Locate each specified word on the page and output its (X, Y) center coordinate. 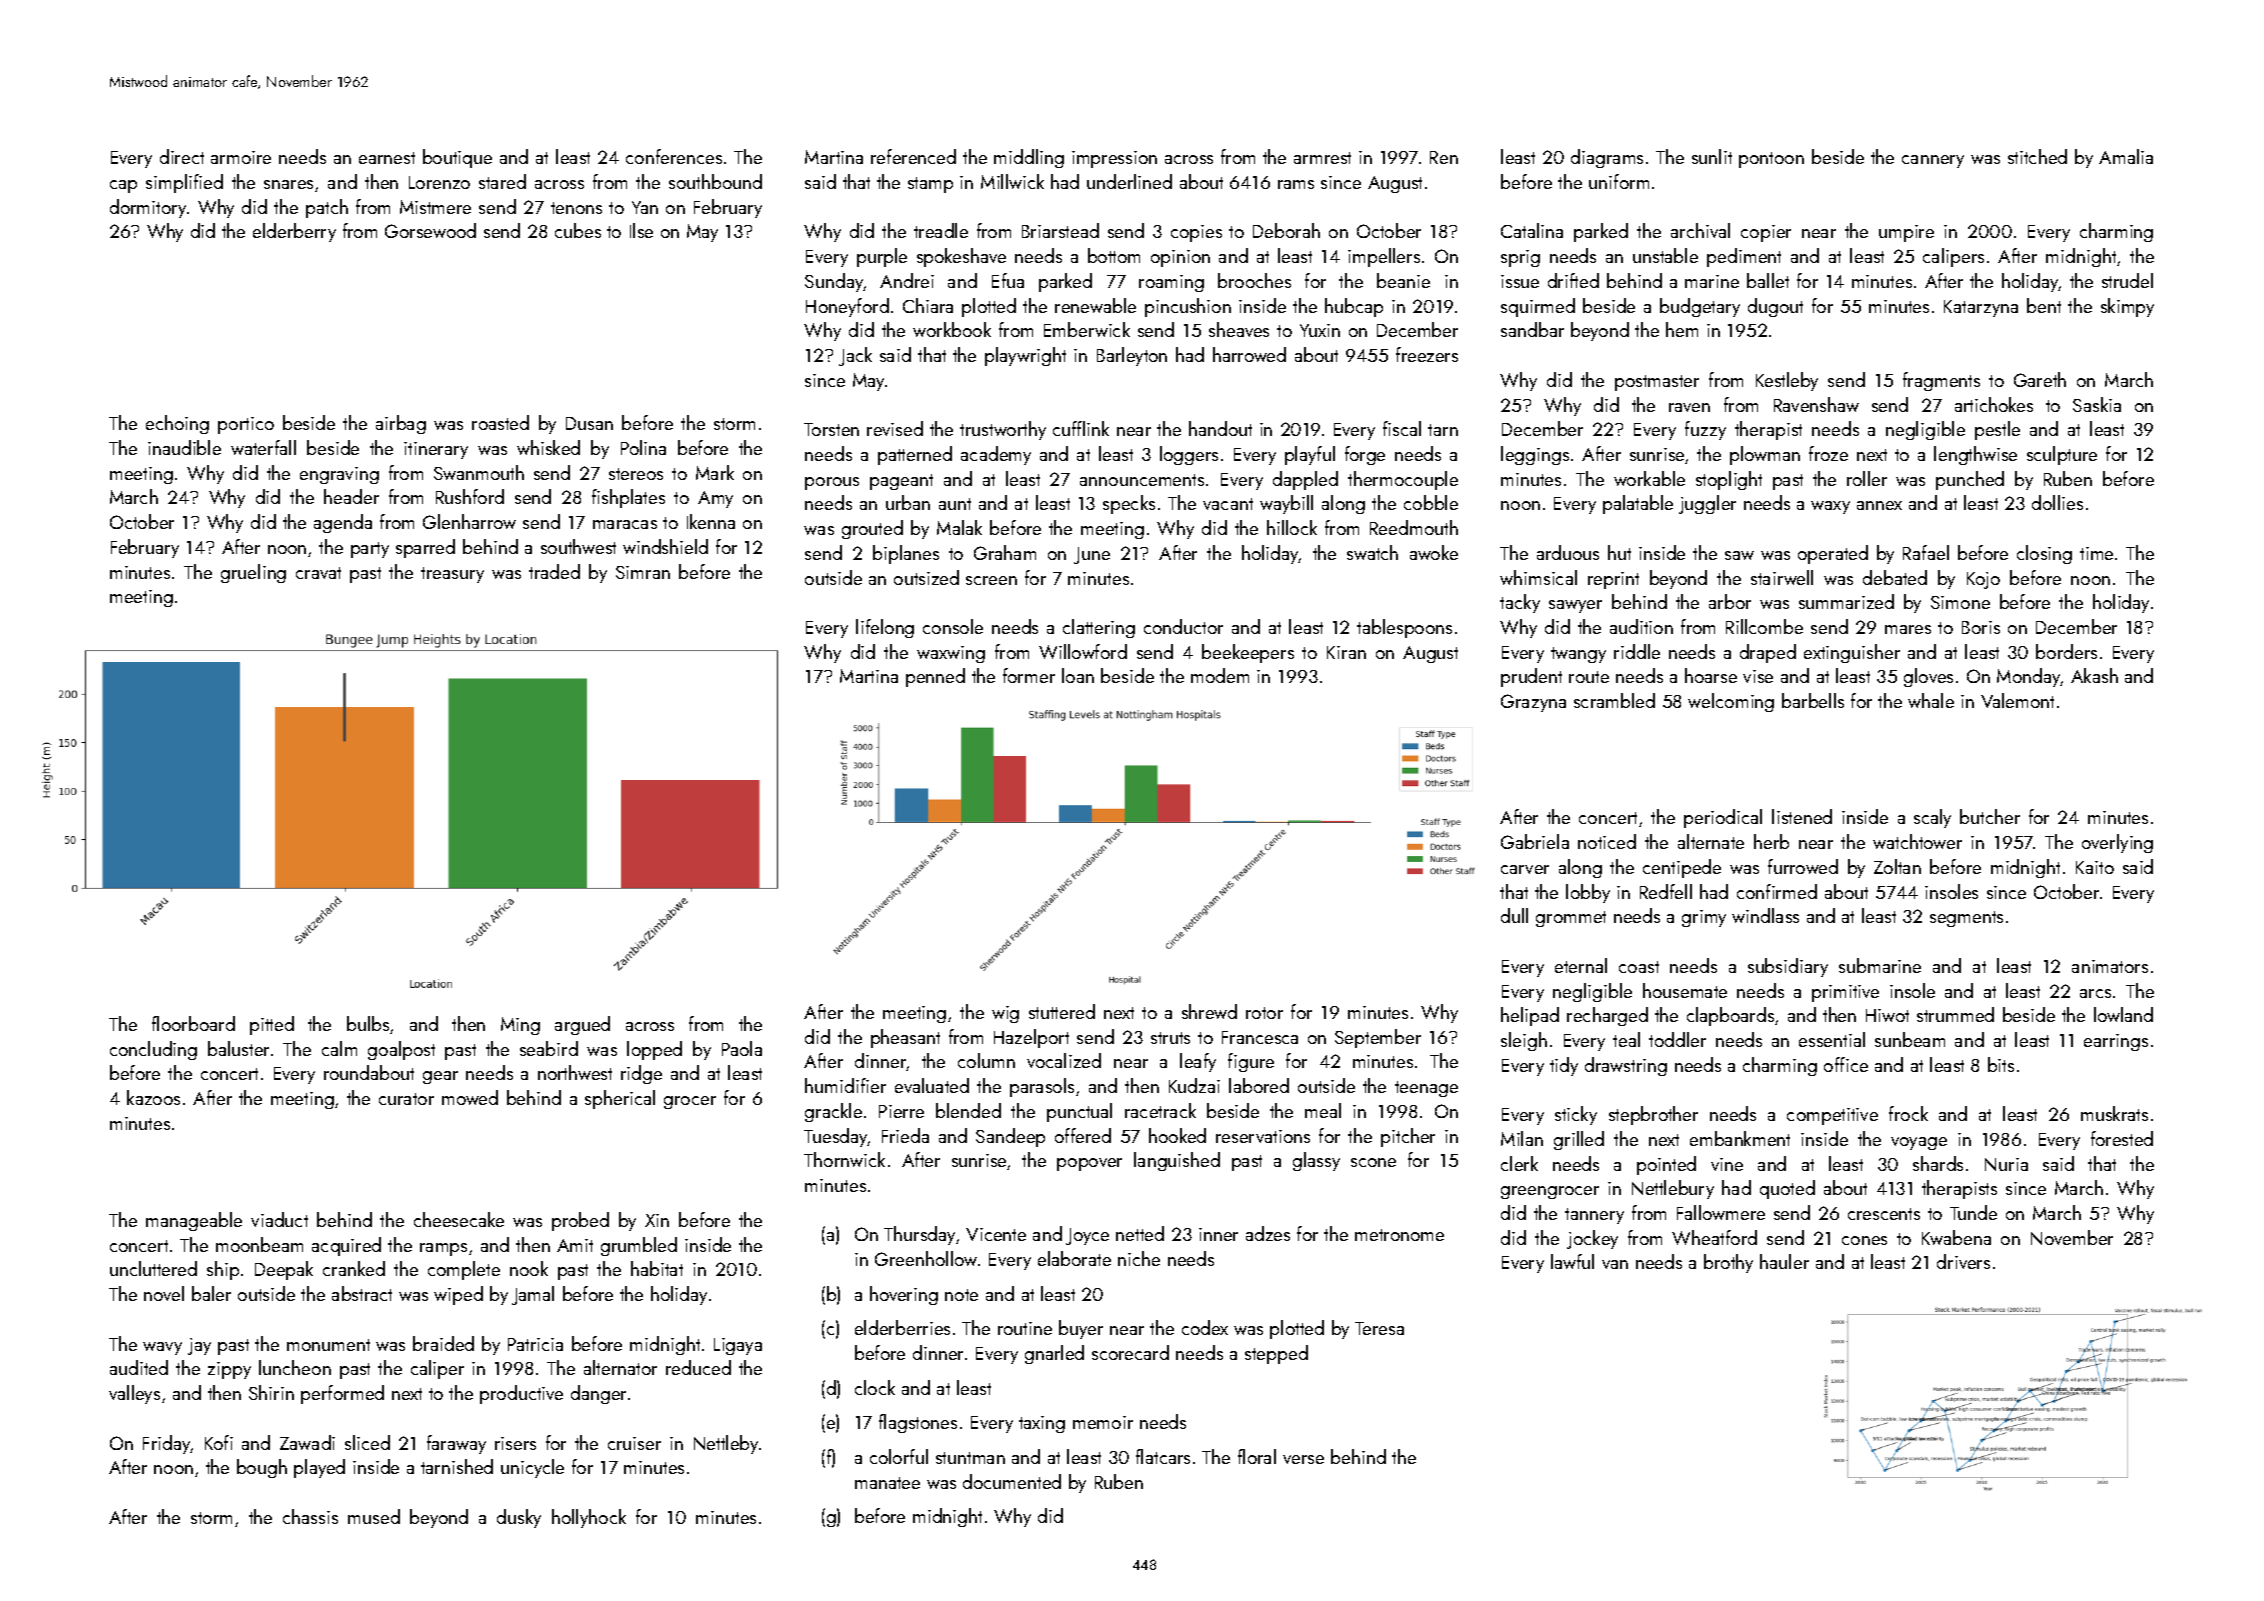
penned (935, 677)
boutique (457, 158)
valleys (134, 1394)
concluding (153, 1050)
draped (1768, 653)
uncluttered (153, 1268)
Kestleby (1787, 381)
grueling (253, 573)
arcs (2095, 993)
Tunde (1973, 1212)
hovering (904, 1295)
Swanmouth (479, 472)
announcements (1142, 480)
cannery (1933, 161)
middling (1029, 158)
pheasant (905, 1038)
